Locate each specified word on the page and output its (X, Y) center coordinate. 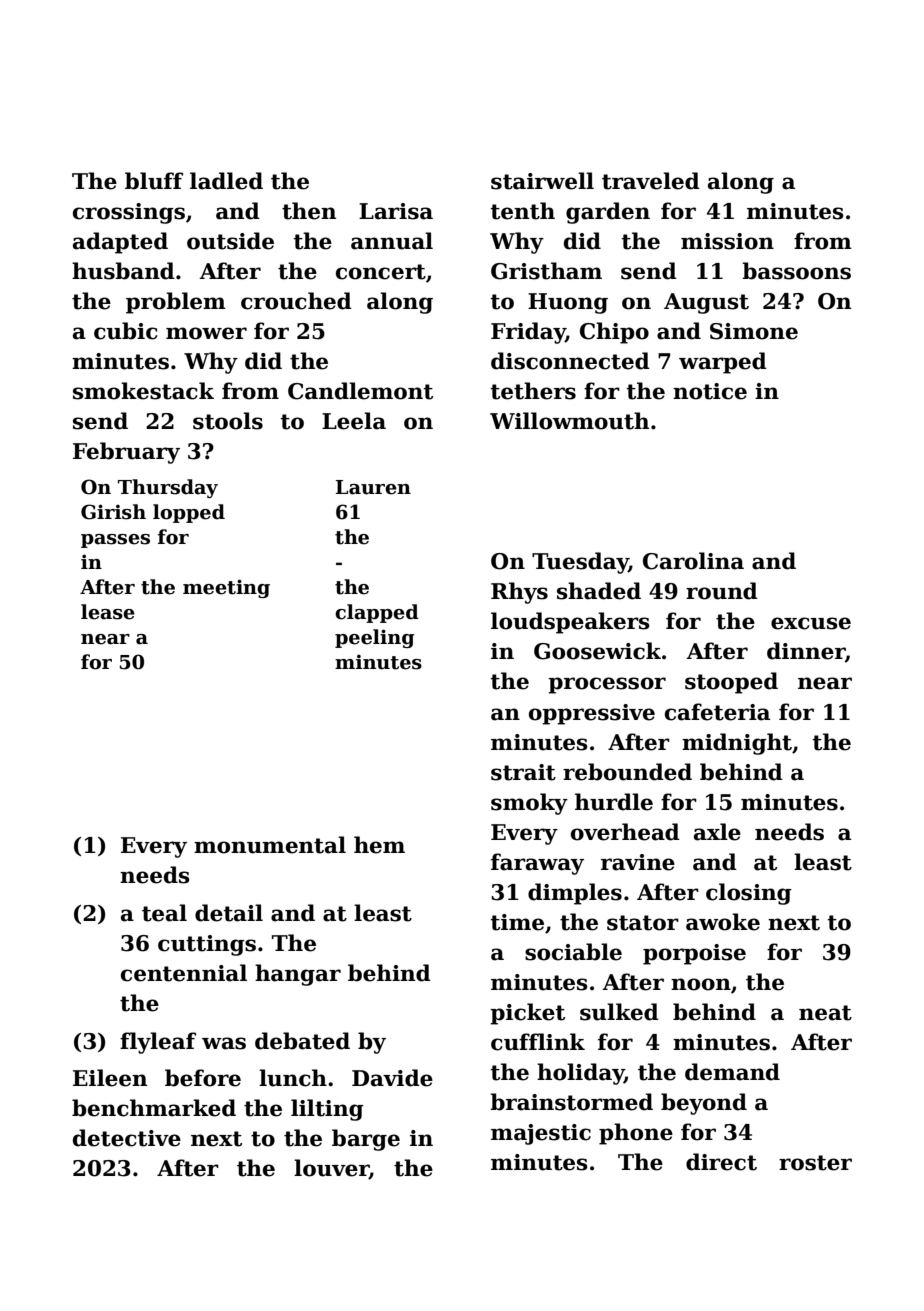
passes (115, 541)
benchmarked (154, 1108)
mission (727, 241)
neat (825, 1013)
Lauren (373, 487)
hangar (298, 975)
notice (710, 391)
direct (721, 1162)
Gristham (546, 271)
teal (164, 913)
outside (230, 241)
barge (366, 1140)
